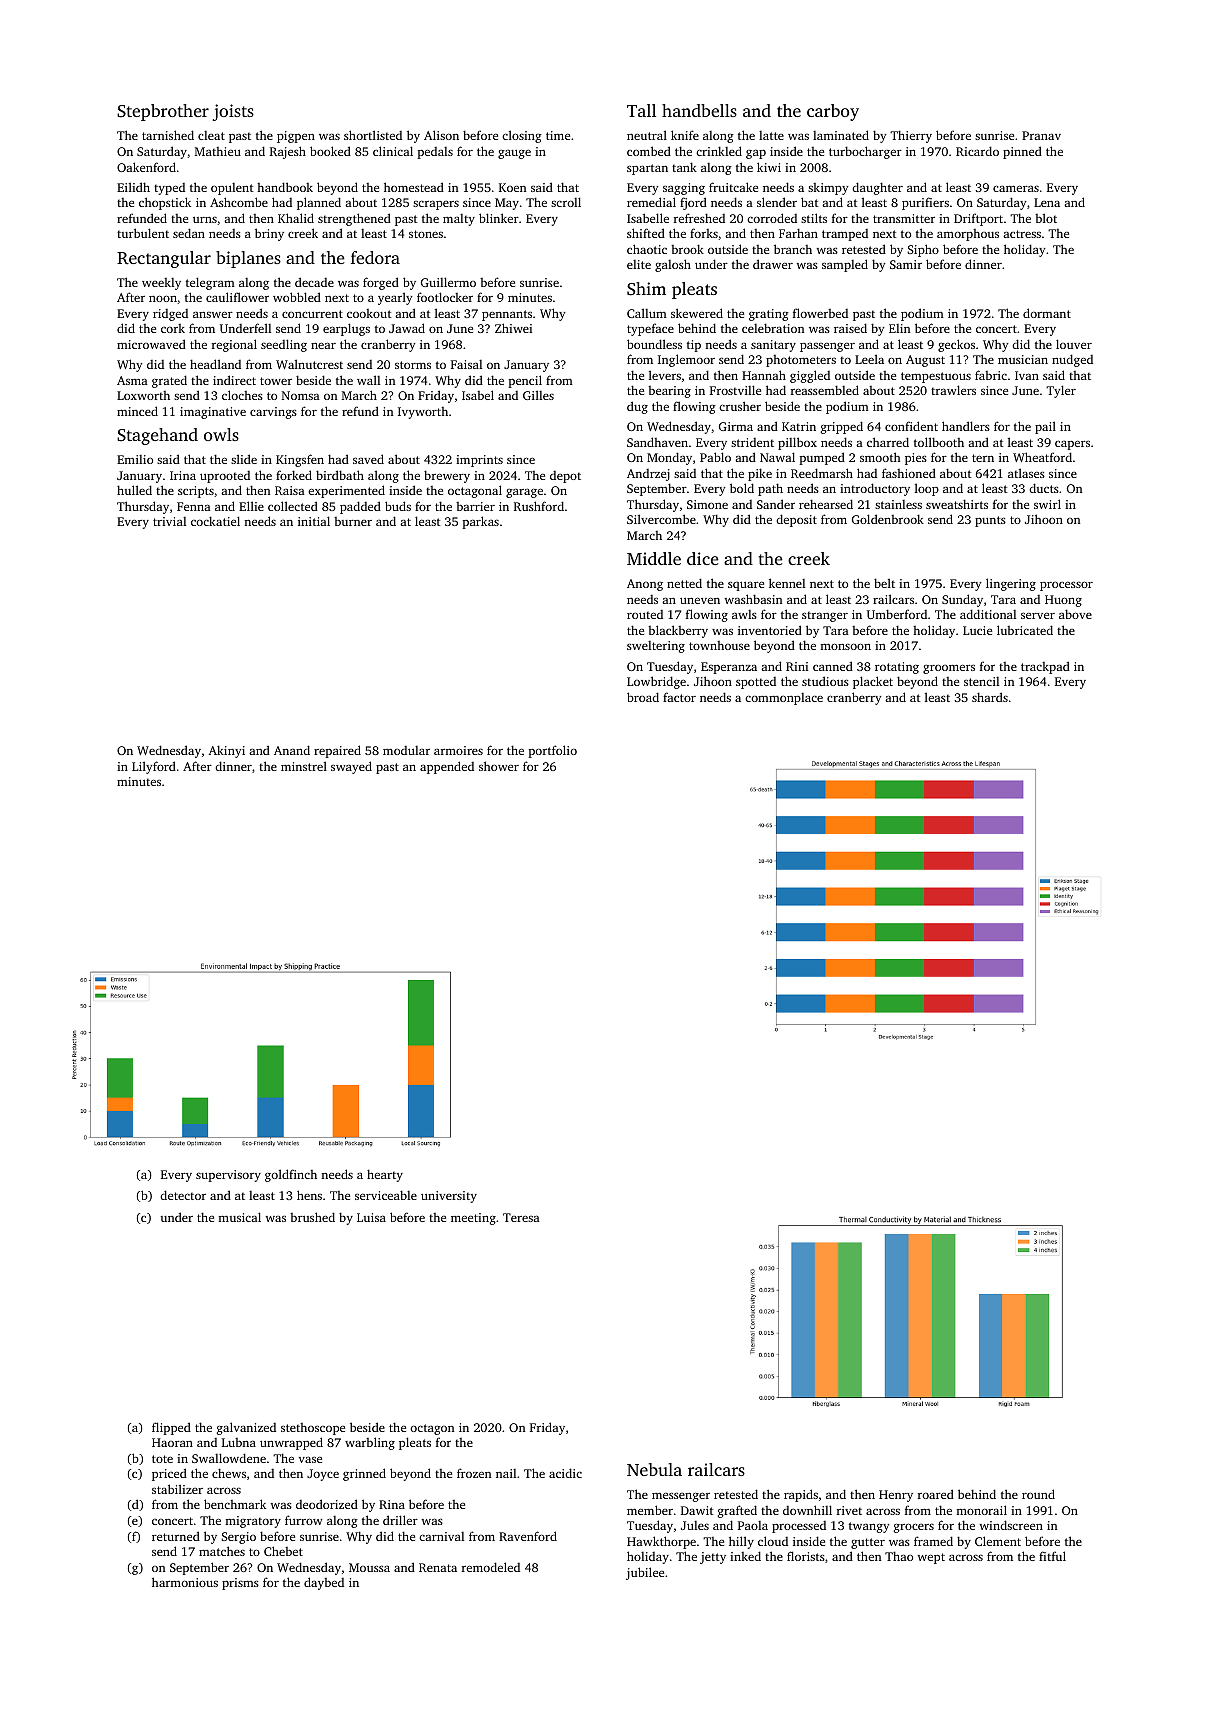 The height and width of the page is (1715, 1212). I want to click on carboy, so click(833, 112).
